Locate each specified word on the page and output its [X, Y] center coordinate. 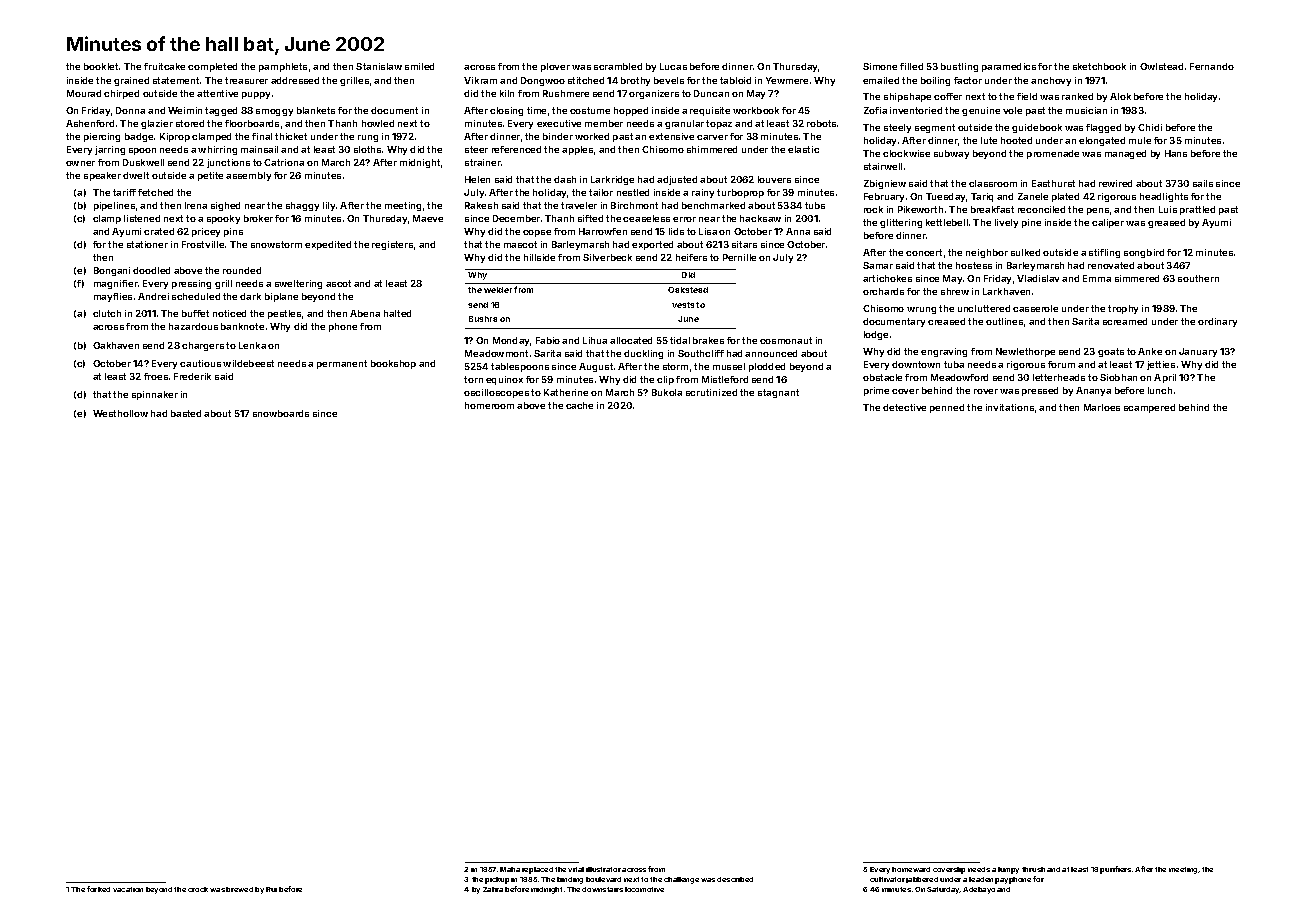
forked [98, 889]
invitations [1010, 407]
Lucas [673, 66]
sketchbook [1099, 66]
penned [947, 408]
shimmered [712, 149]
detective [904, 407]
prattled [1197, 210]
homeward [911, 869]
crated [159, 231]
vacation [128, 889]
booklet [101, 66]
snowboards [281, 413]
